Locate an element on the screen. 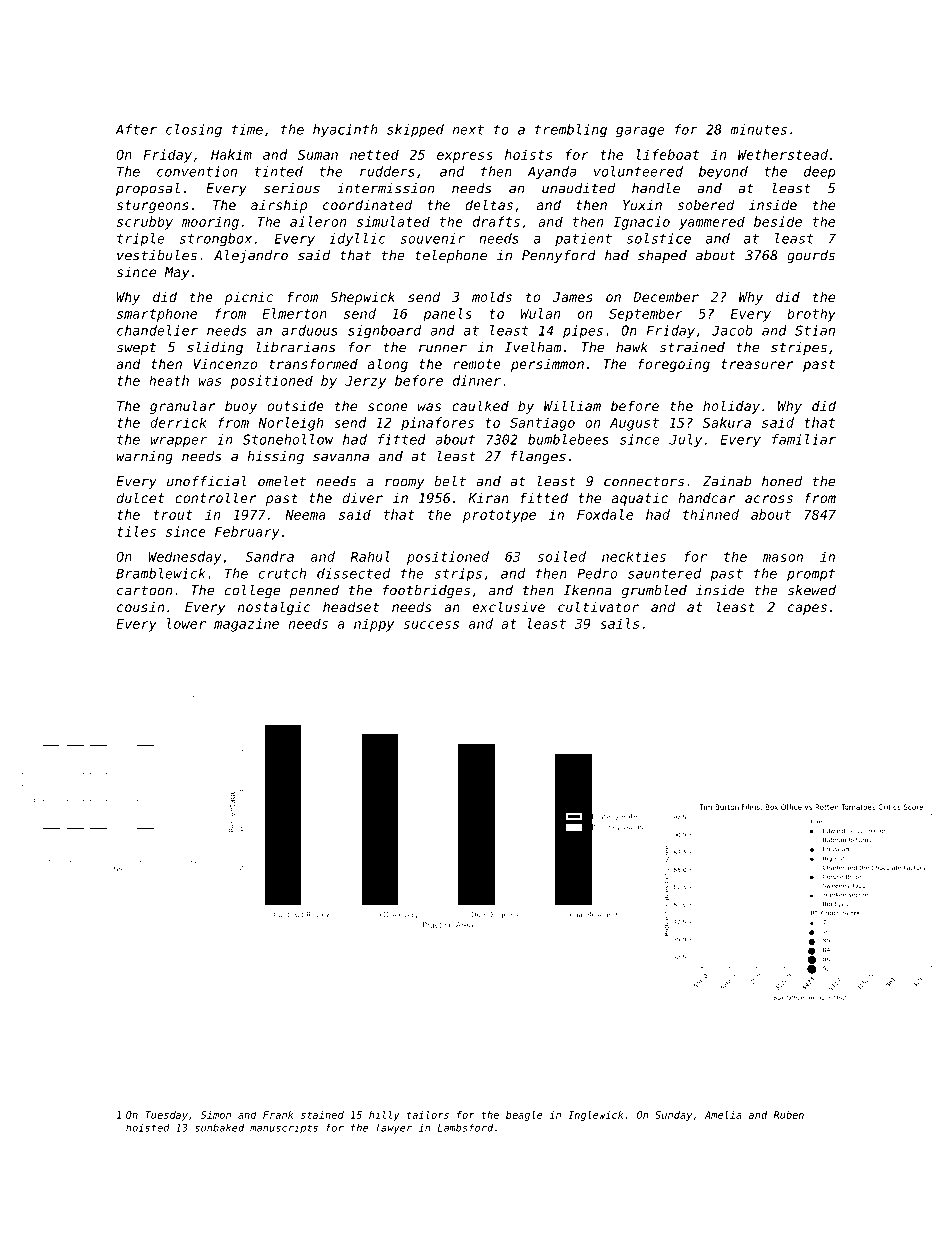 Image resolution: width=952 pixels, height=1233 pixels. William is located at coordinates (572, 405).
